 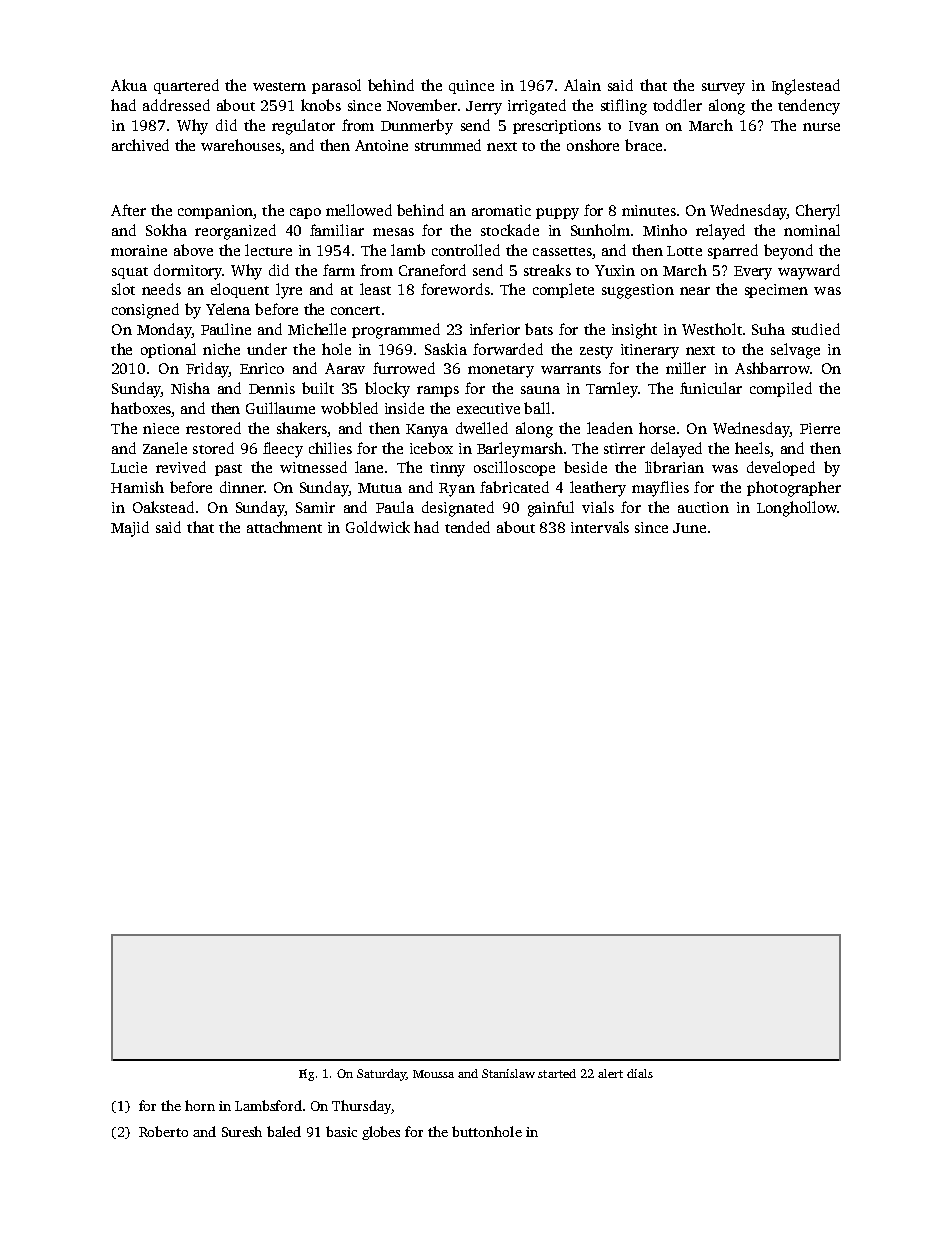 I want to click on Majid, so click(x=130, y=529).
